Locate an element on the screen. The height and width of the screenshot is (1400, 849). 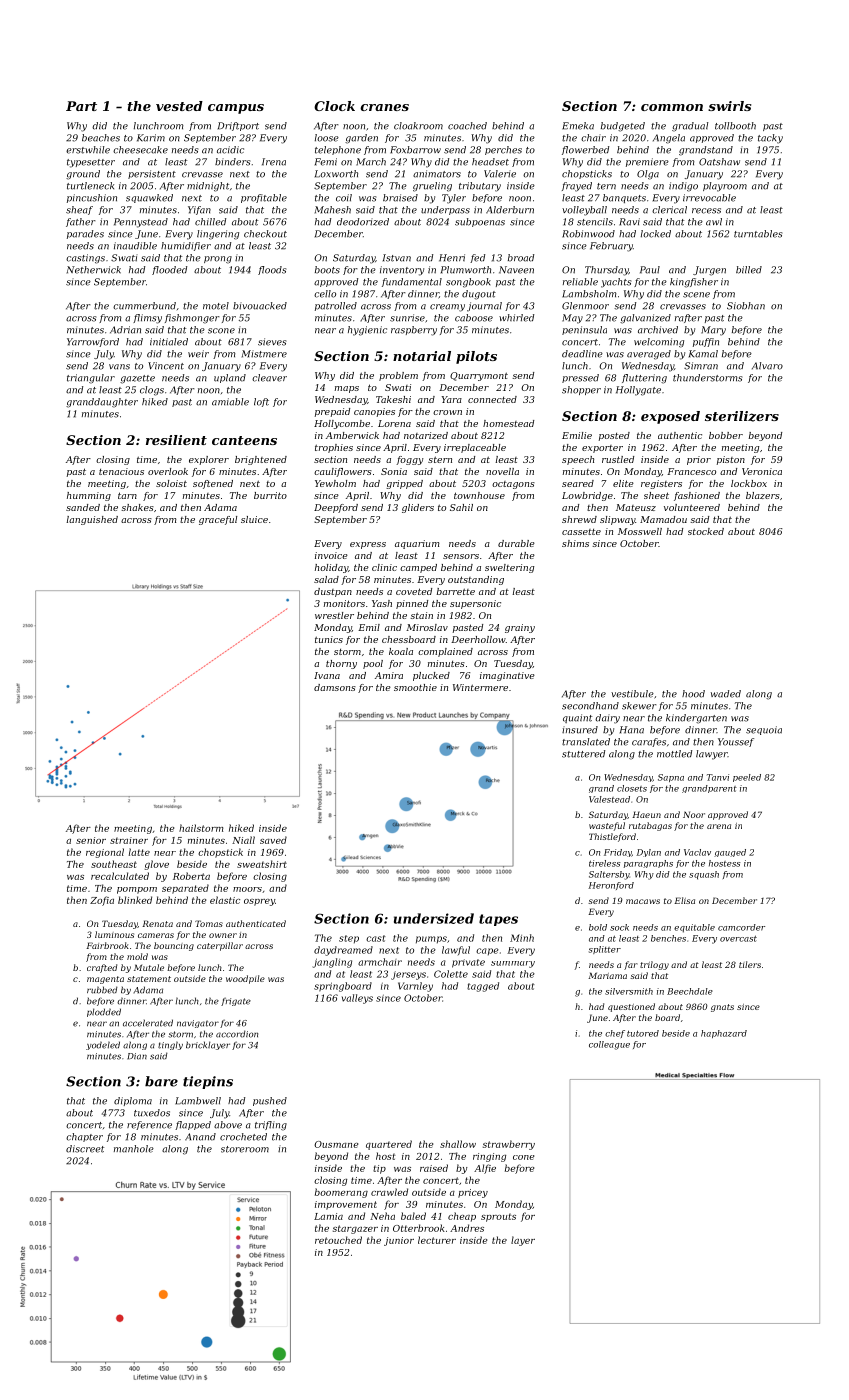
manhole is located at coordinates (134, 1149).
